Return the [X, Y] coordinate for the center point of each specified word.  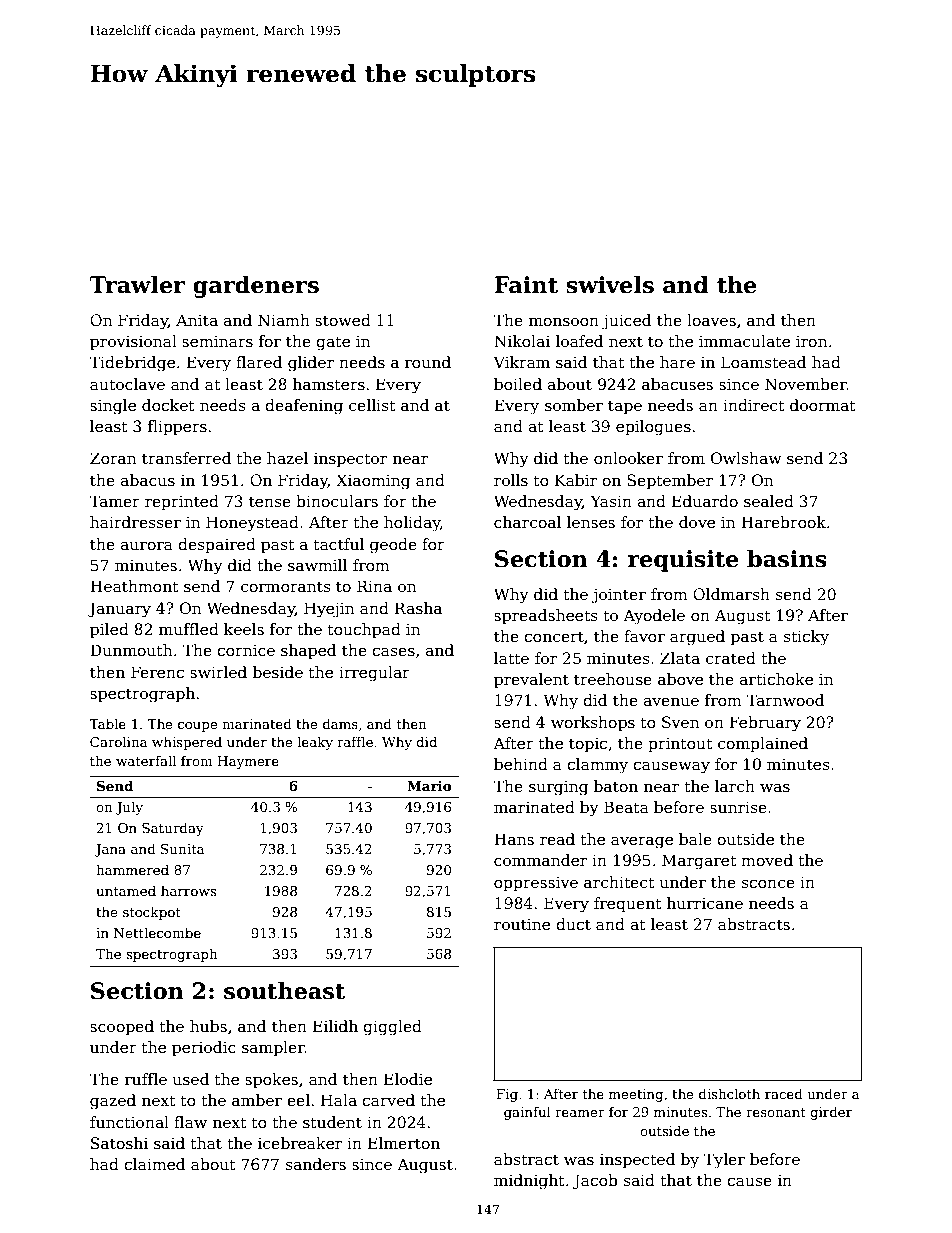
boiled [518, 384]
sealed [769, 501]
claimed [154, 1164]
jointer [619, 596]
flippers [177, 427]
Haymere [248, 762]
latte [511, 658]
